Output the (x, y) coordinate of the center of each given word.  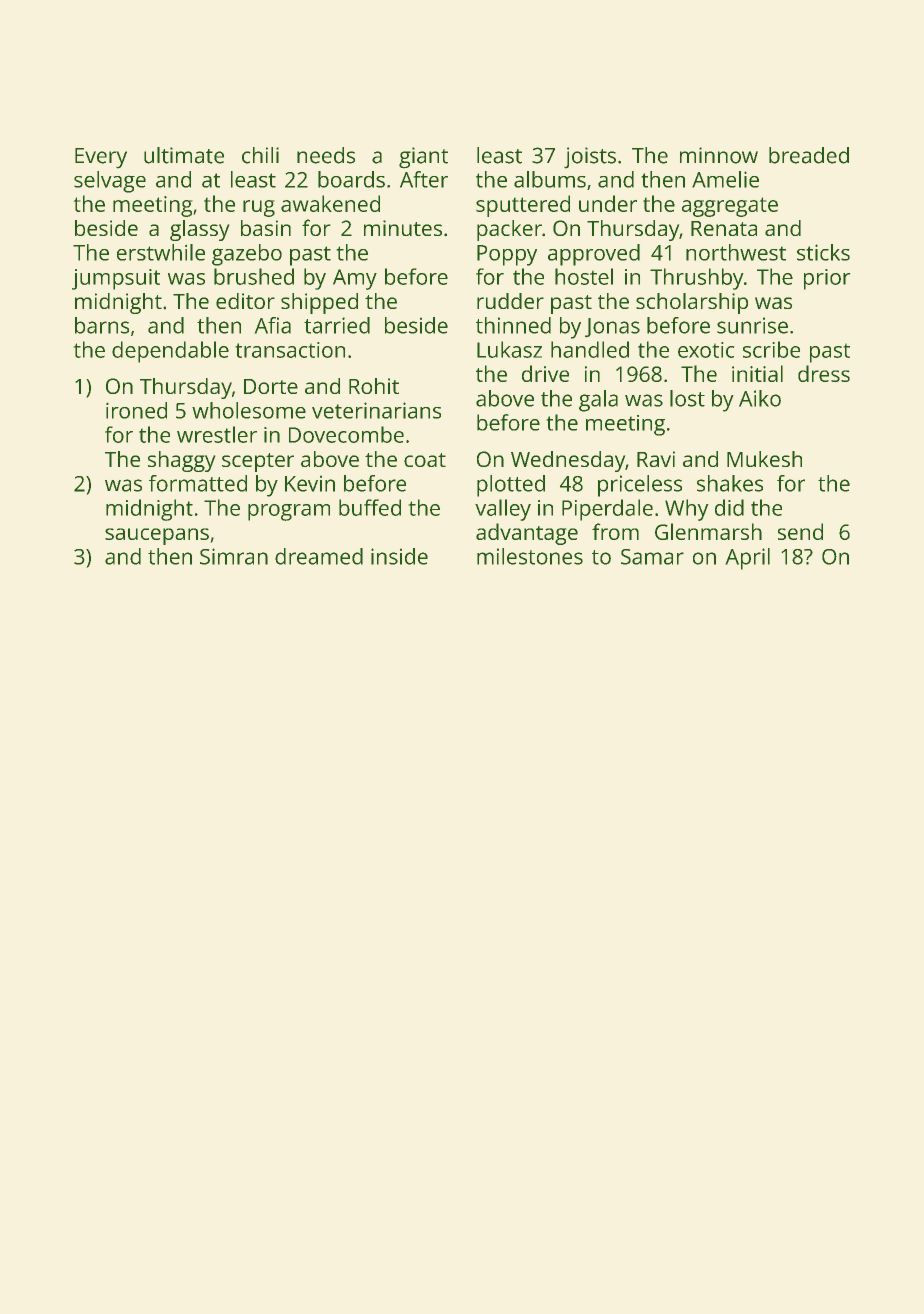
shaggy (181, 461)
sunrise (752, 325)
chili (260, 155)
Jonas (612, 327)
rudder (510, 301)
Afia (273, 325)
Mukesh (764, 459)
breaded (809, 155)
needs (326, 155)
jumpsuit (116, 279)
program (289, 512)
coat (425, 460)
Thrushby (696, 279)
